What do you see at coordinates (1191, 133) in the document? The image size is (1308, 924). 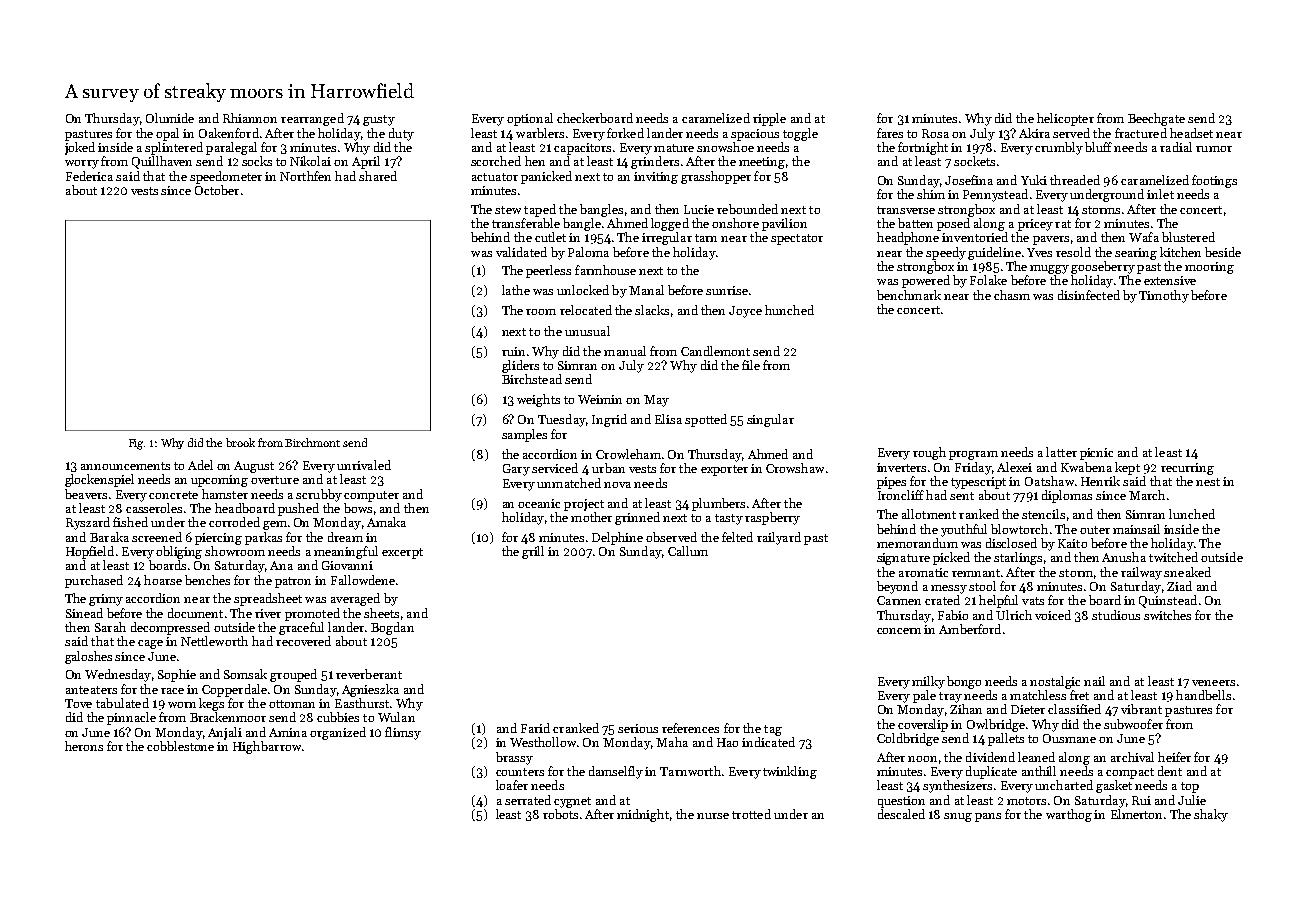 I see `headset` at bounding box center [1191, 133].
